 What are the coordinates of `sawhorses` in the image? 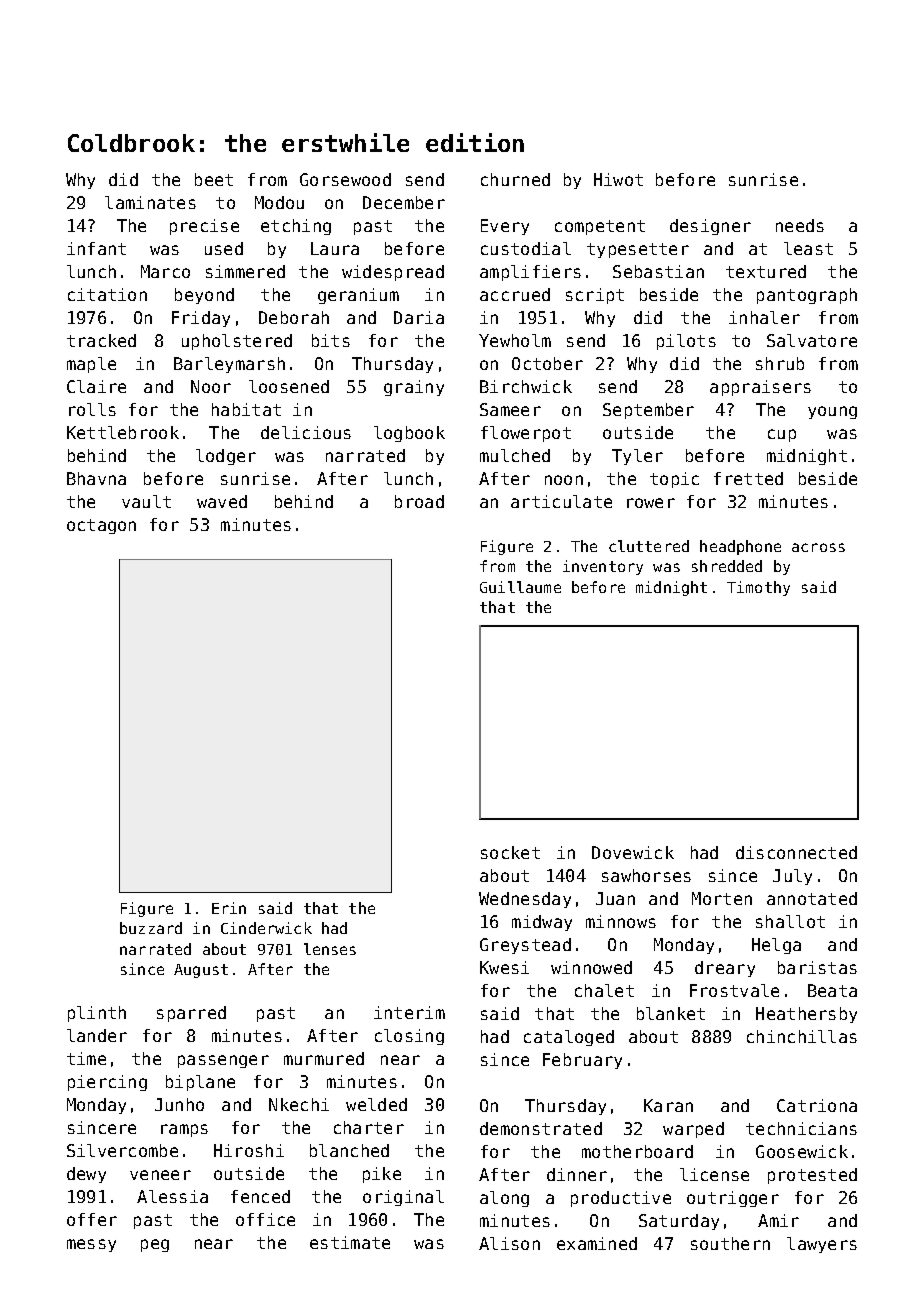 It's located at (646, 875).
